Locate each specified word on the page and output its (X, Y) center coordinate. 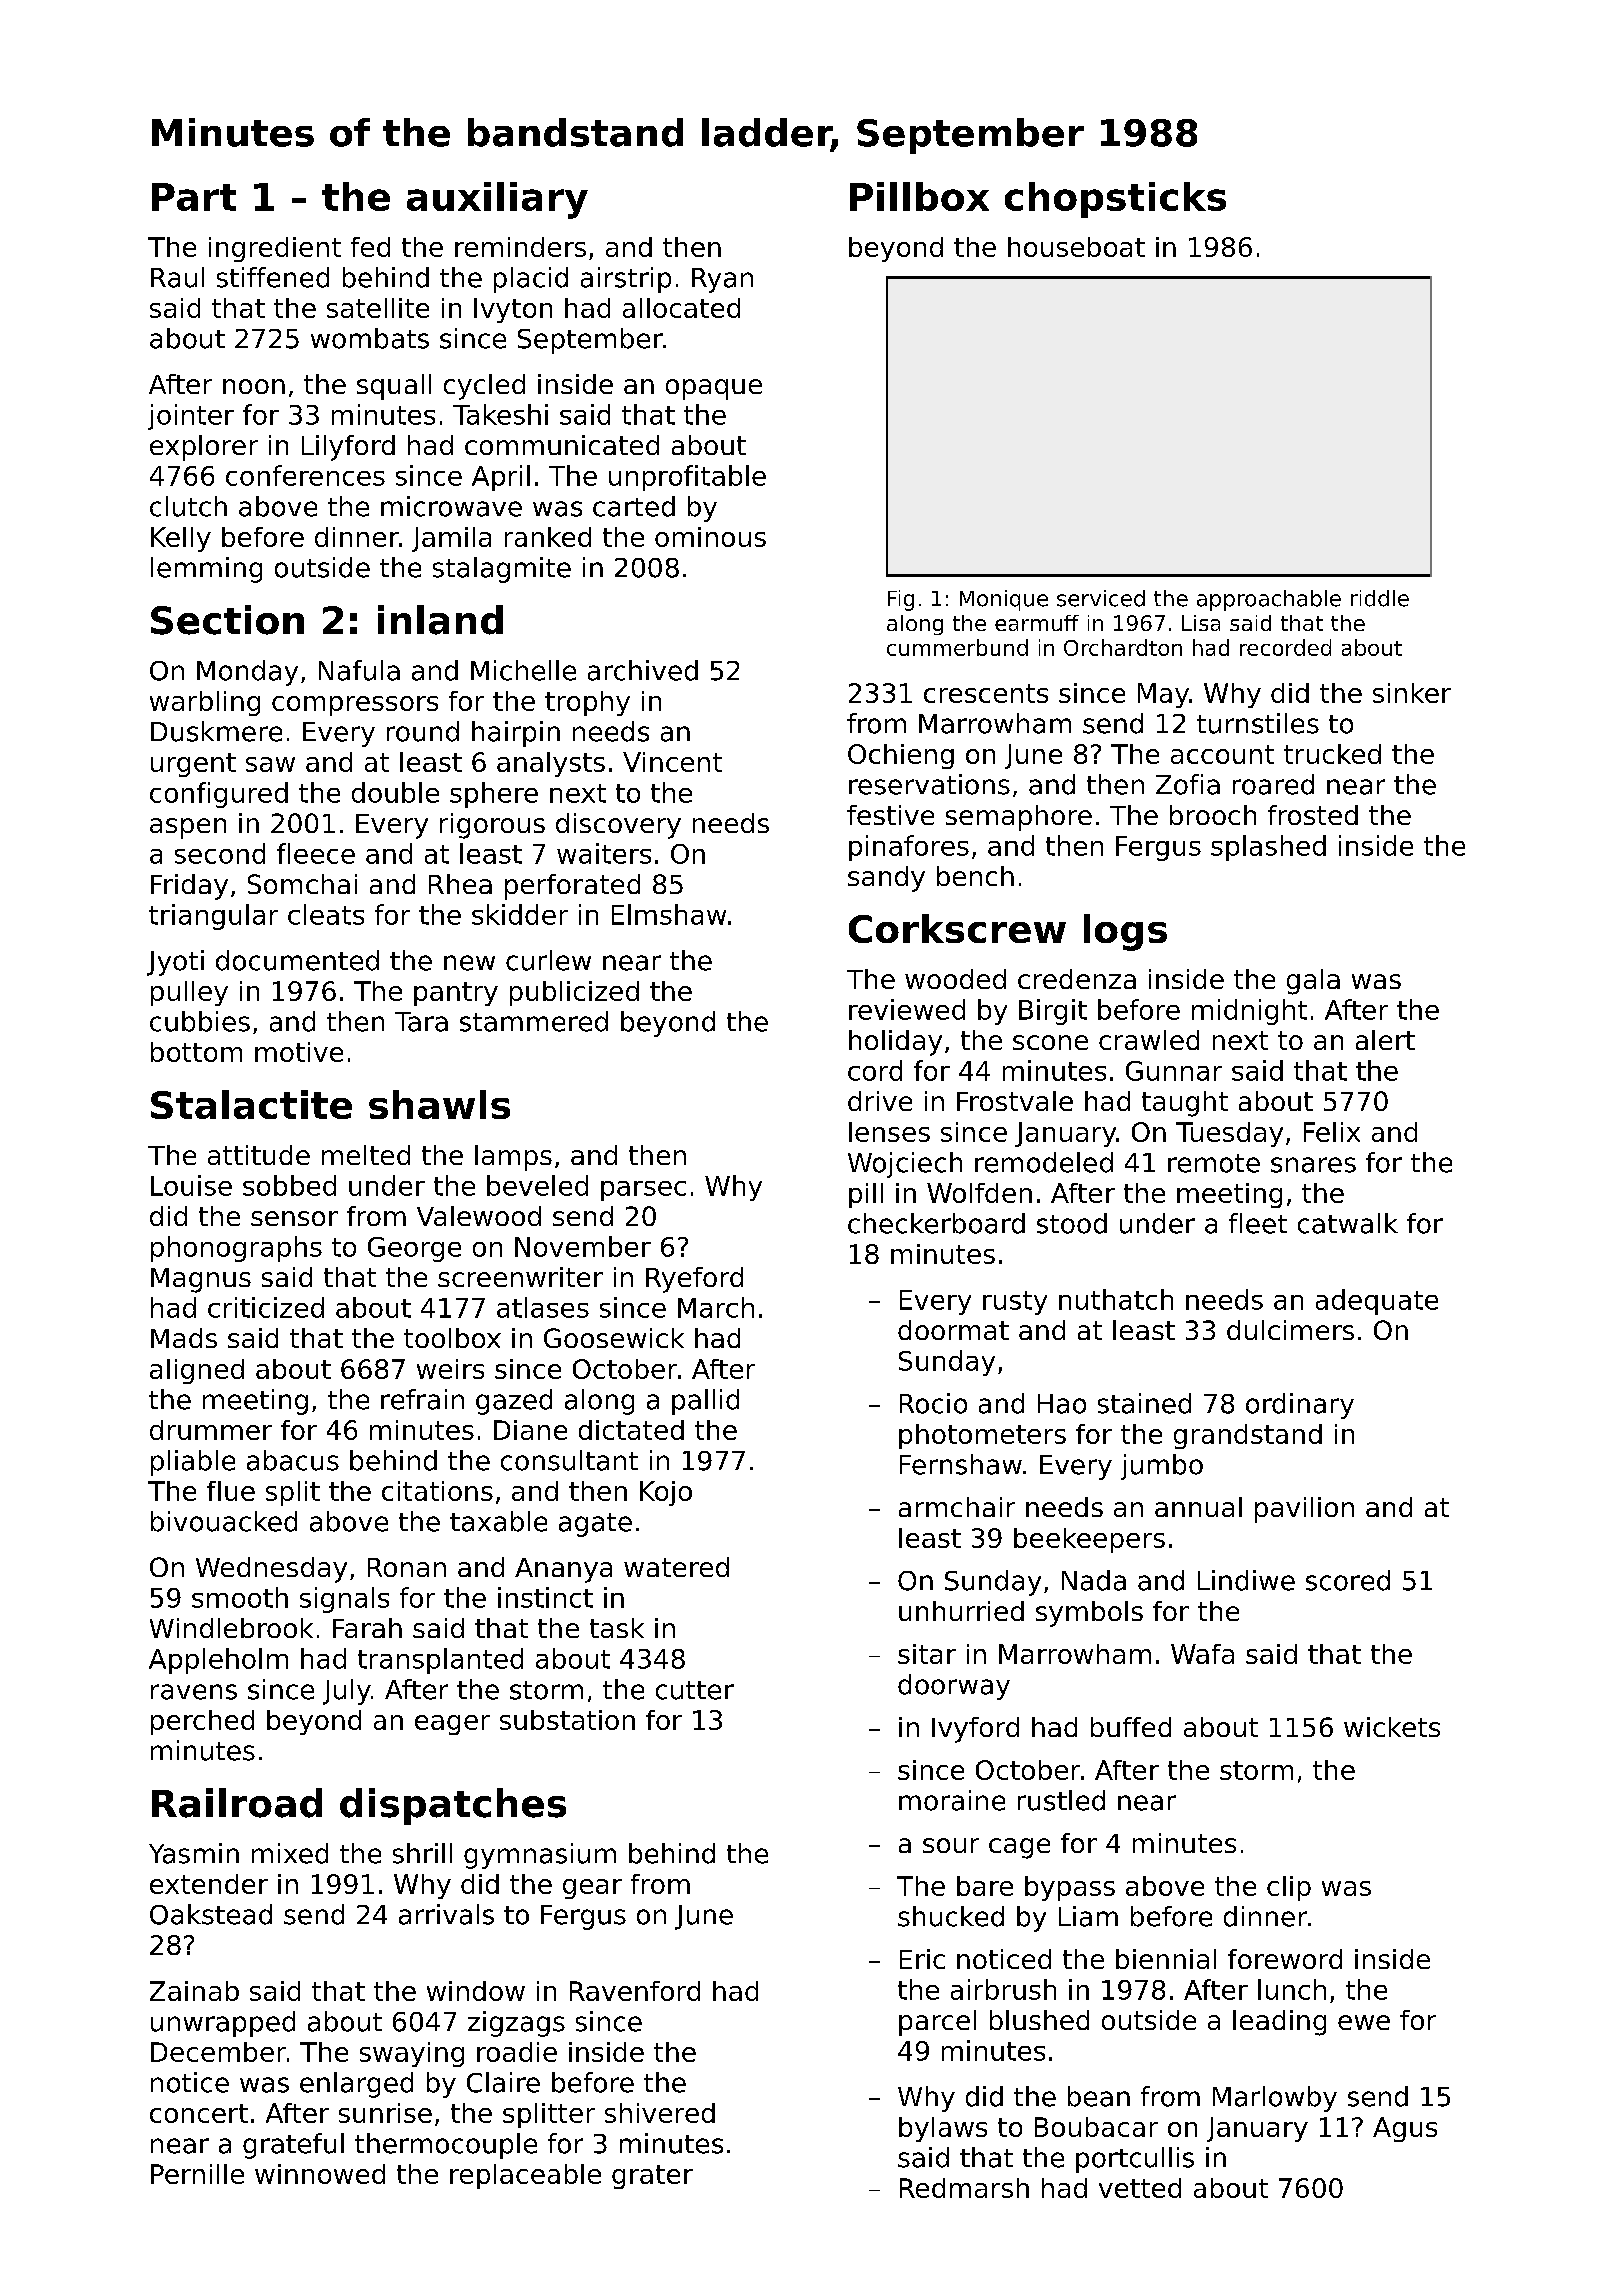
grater (652, 2177)
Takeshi (500, 414)
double (395, 792)
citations (437, 1491)
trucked (1332, 754)
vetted (1140, 2188)
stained (1144, 1403)
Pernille (197, 2174)
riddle (1380, 598)
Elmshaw (669, 914)
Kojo (666, 1493)
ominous (710, 537)
